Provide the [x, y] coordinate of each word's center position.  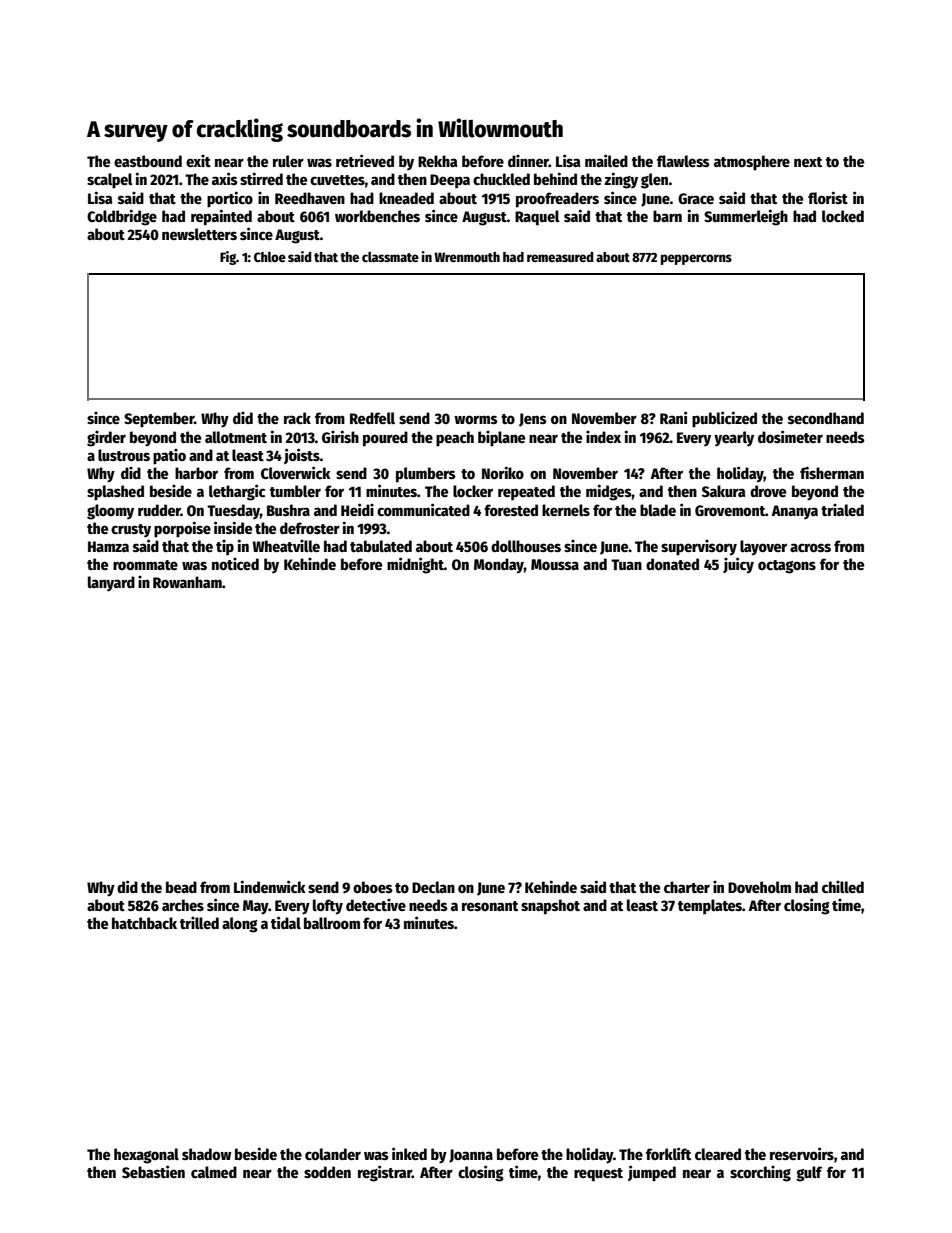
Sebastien [153, 1171]
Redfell [372, 418]
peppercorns [696, 259]
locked [843, 216]
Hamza [108, 546]
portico [230, 199]
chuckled [501, 179]
